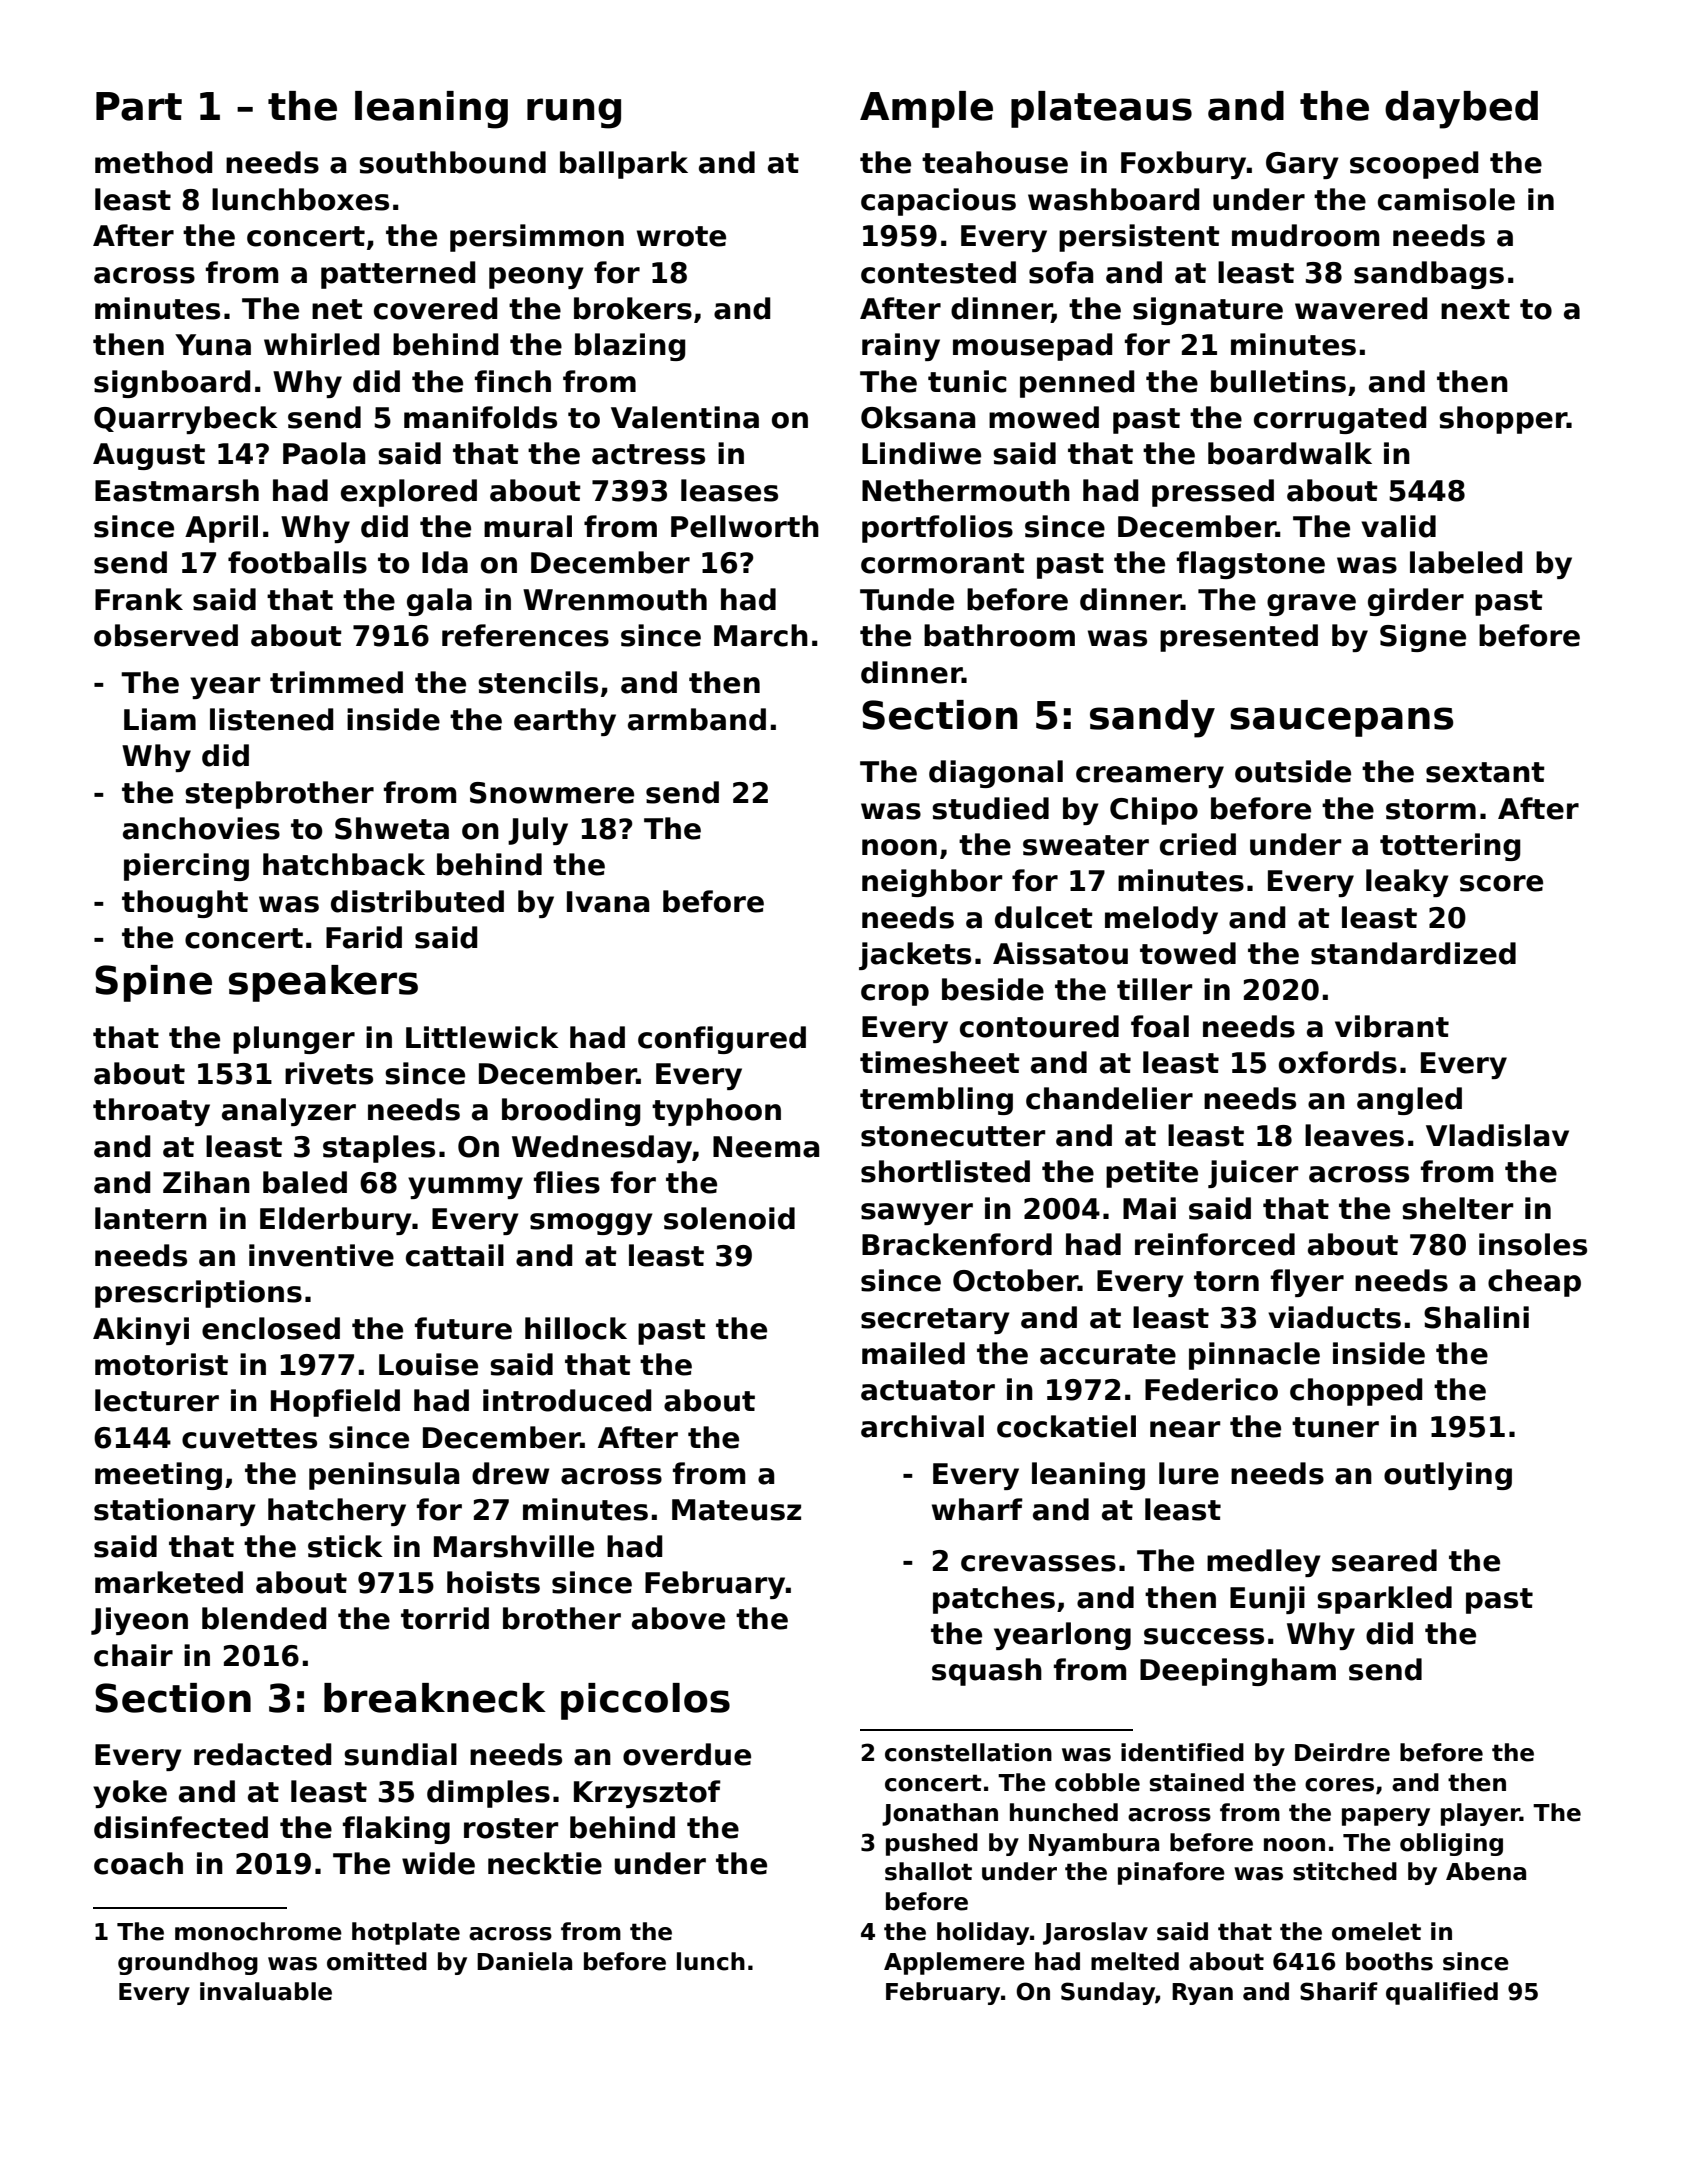  What do you see at coordinates (1290, 453) in the document?
I see `boardwalk` at bounding box center [1290, 453].
